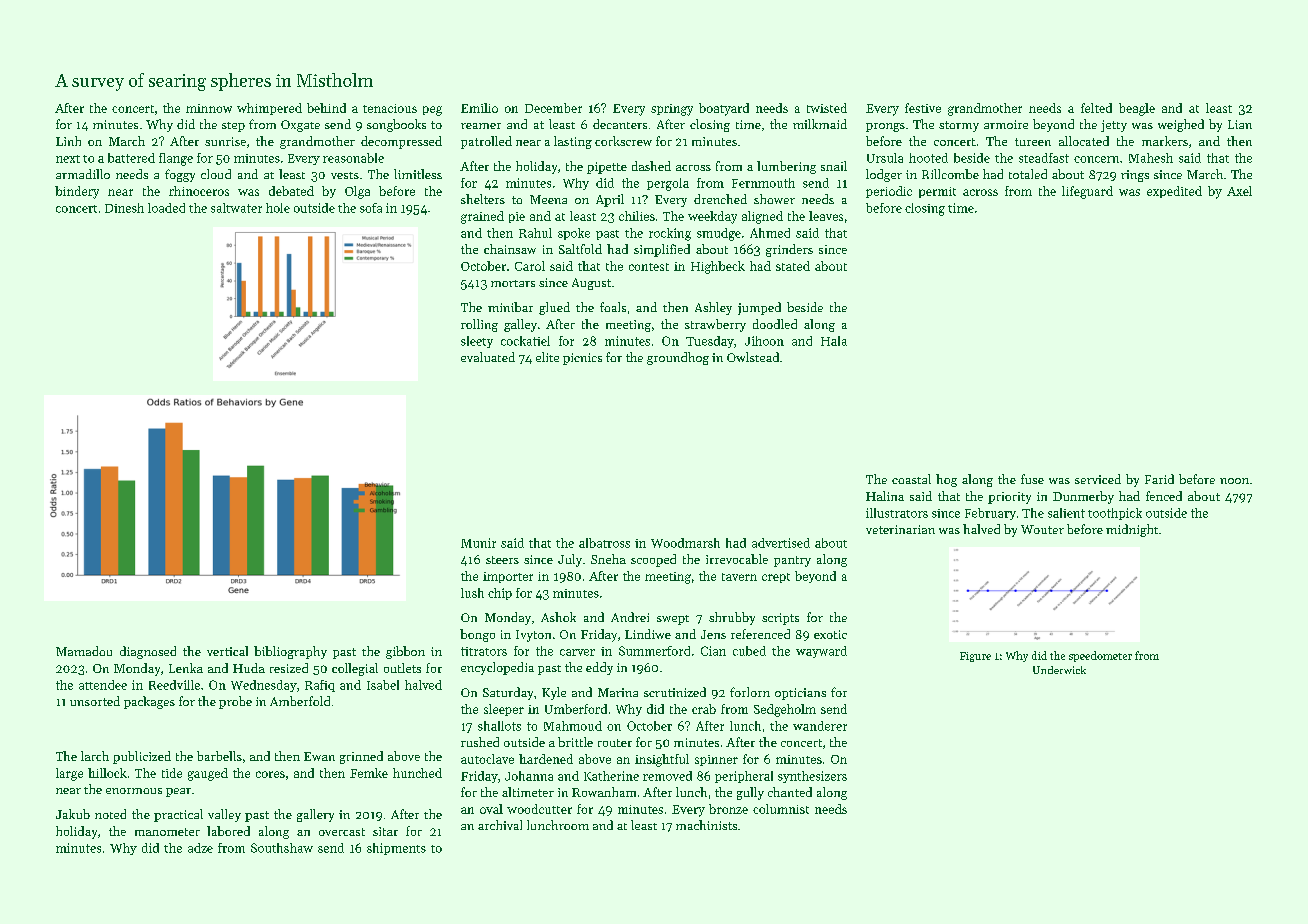 This image has width=1308, height=924. Describe the element at coordinates (478, 543) in the image. I see `Munir` at that location.
